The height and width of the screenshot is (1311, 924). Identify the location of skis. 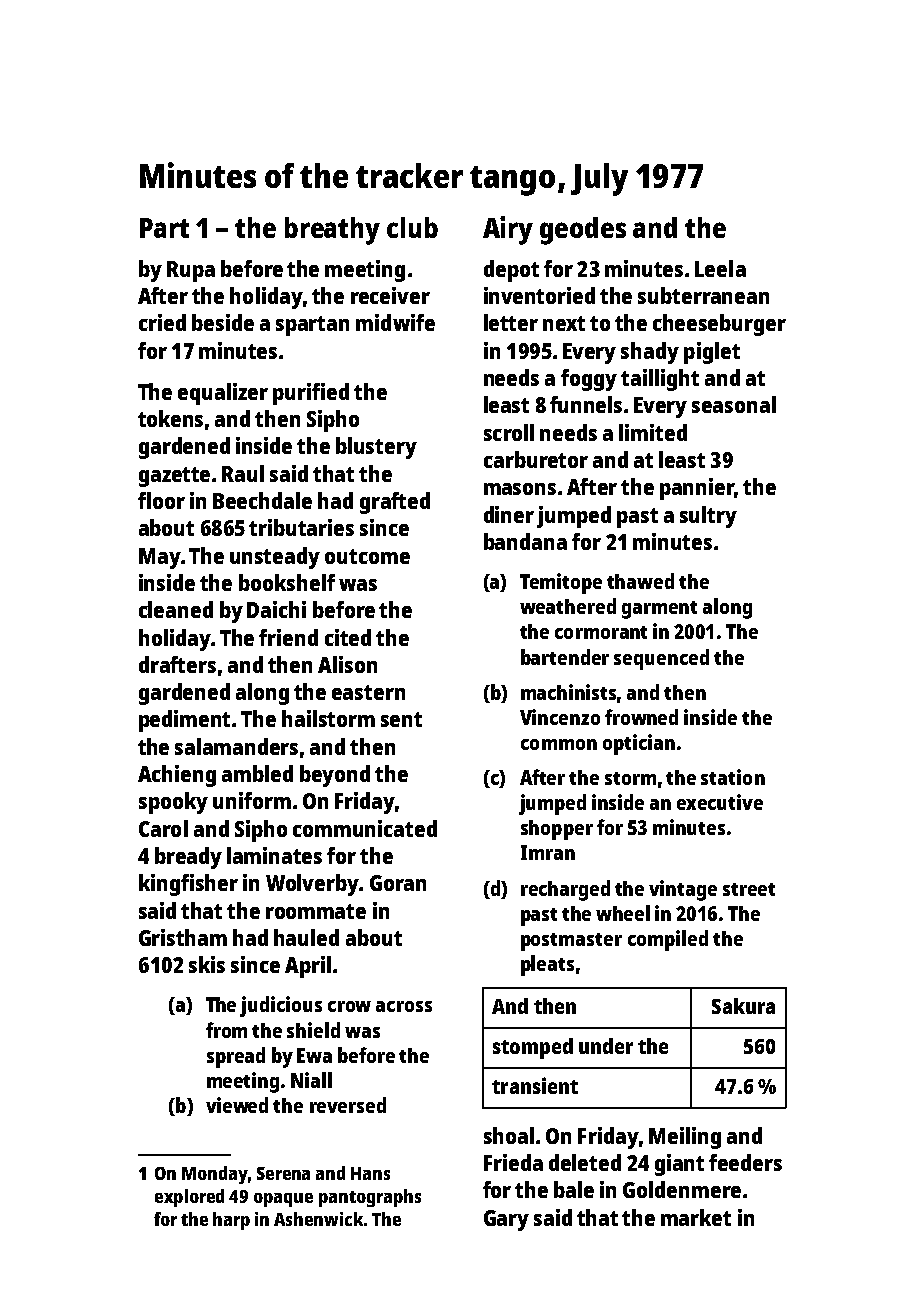
(207, 964).
